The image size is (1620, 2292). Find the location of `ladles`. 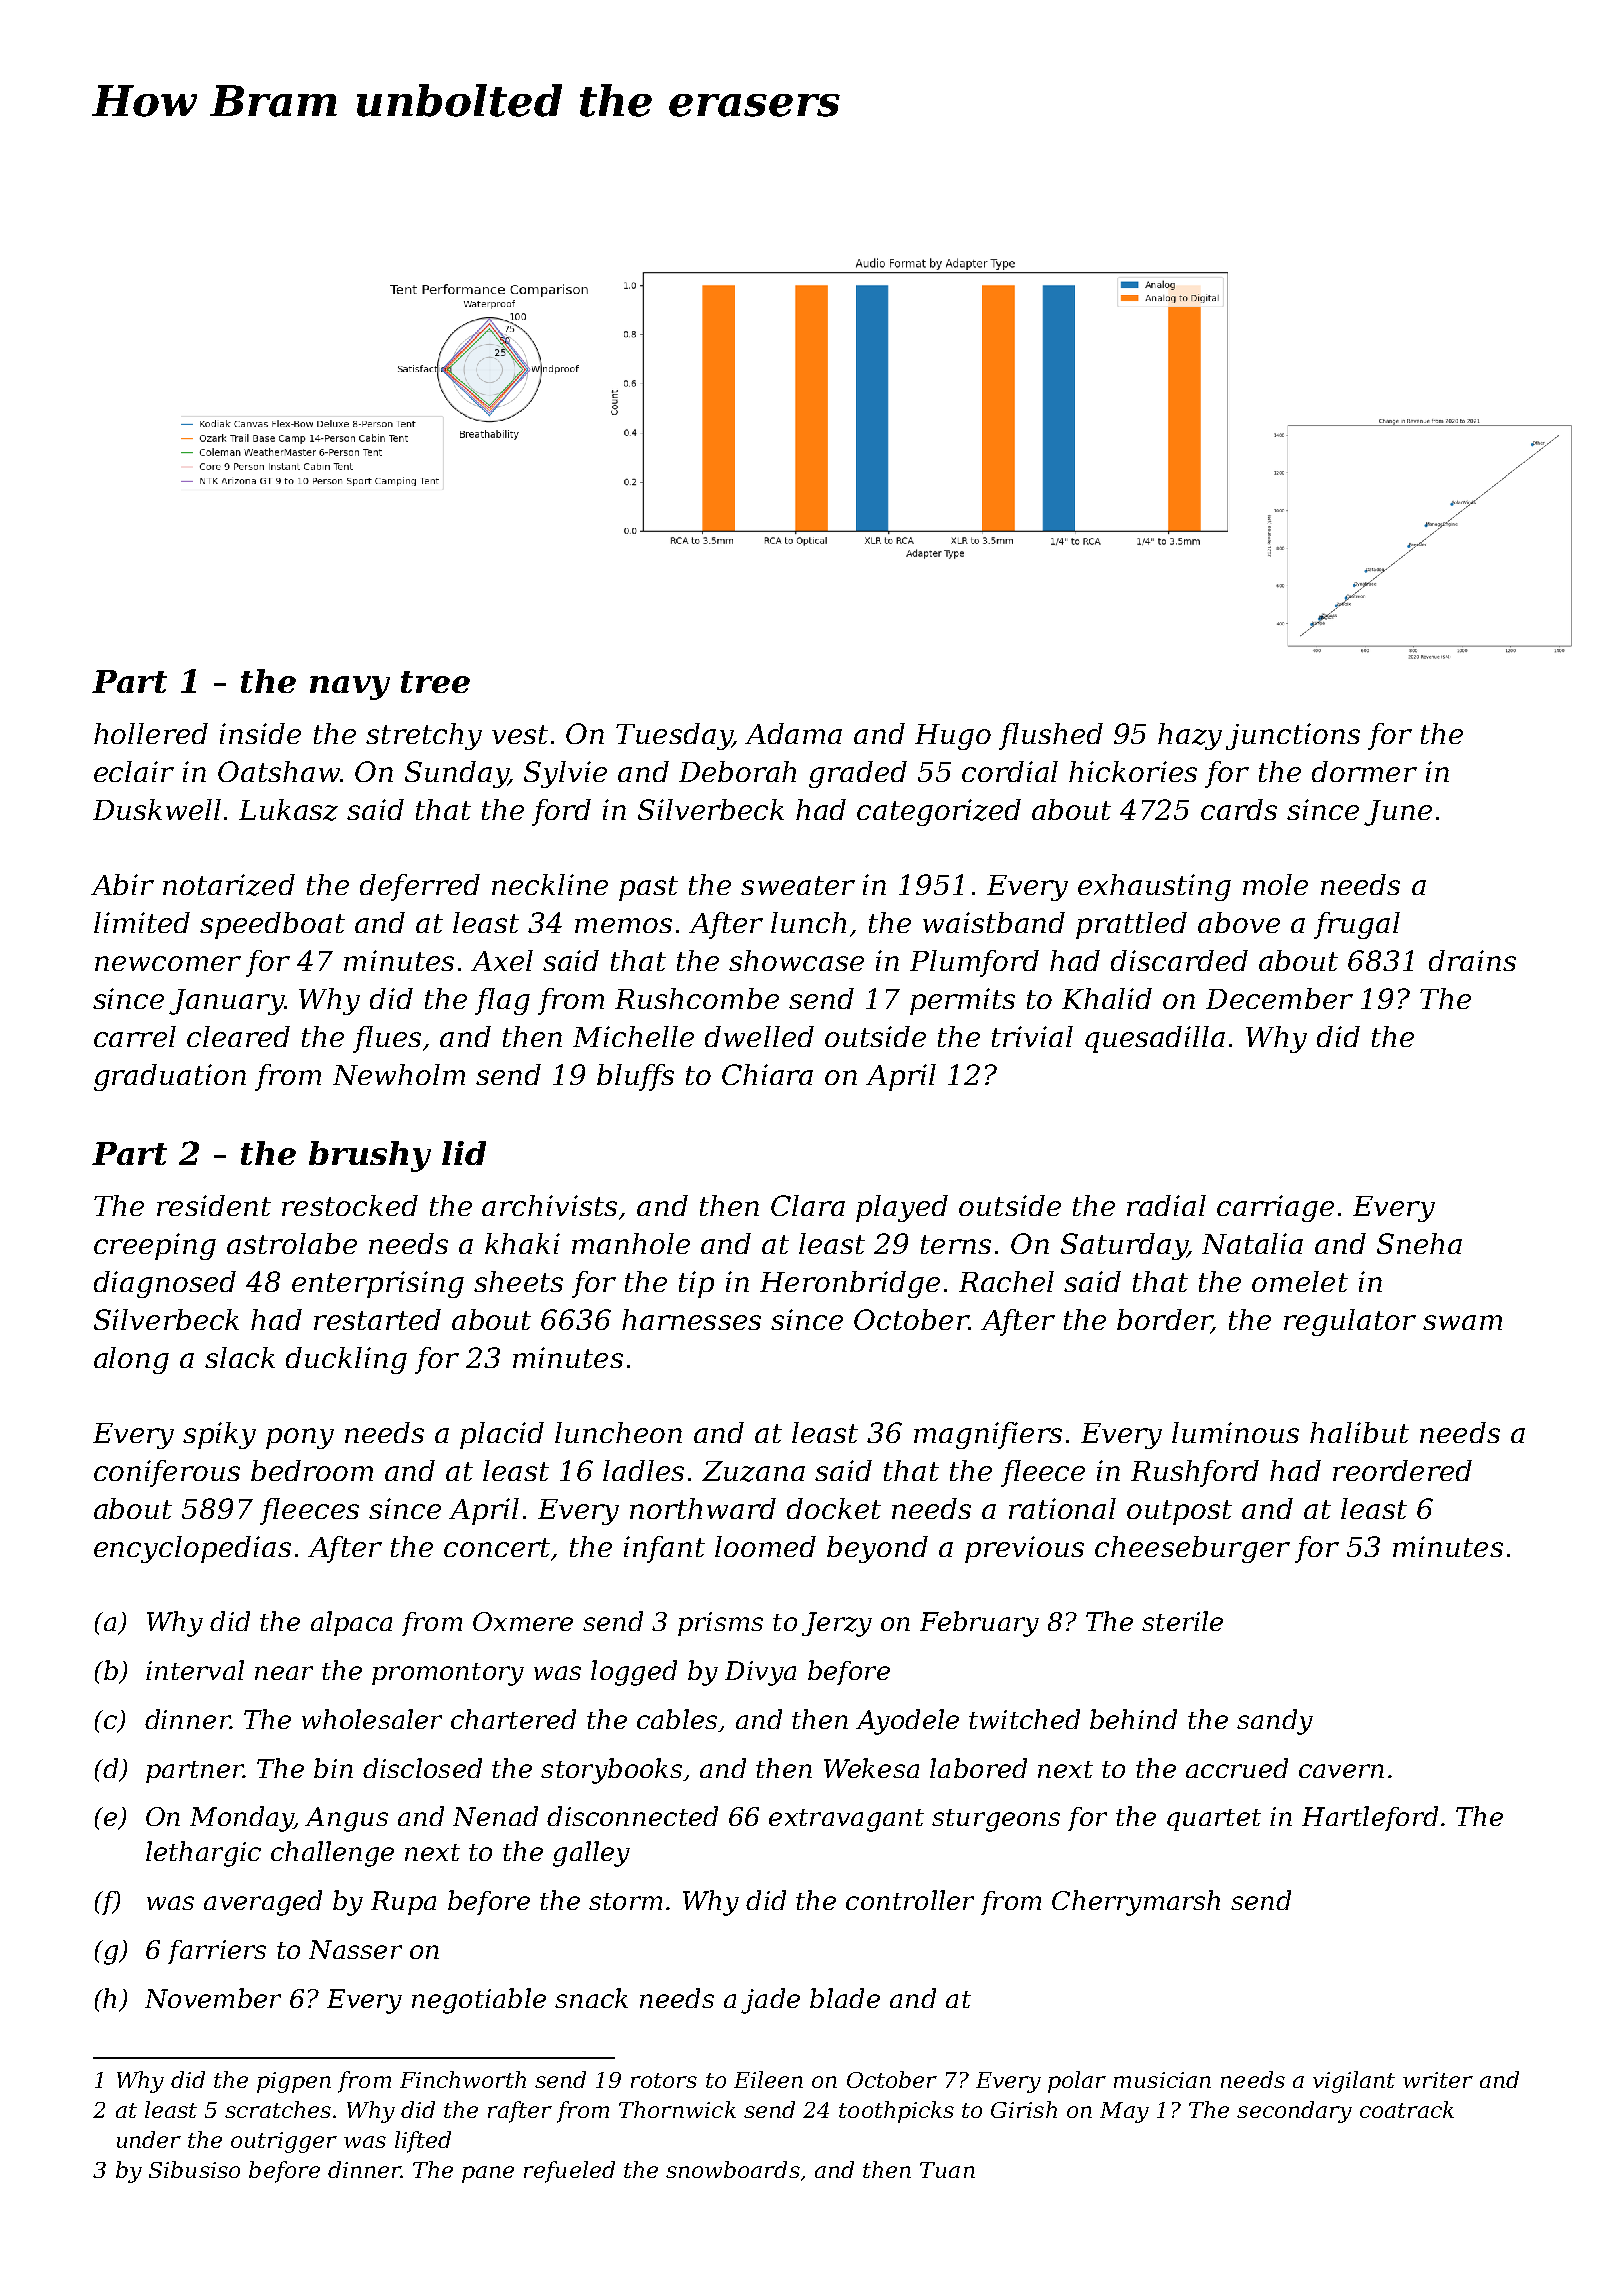

ladles is located at coordinates (643, 1470).
